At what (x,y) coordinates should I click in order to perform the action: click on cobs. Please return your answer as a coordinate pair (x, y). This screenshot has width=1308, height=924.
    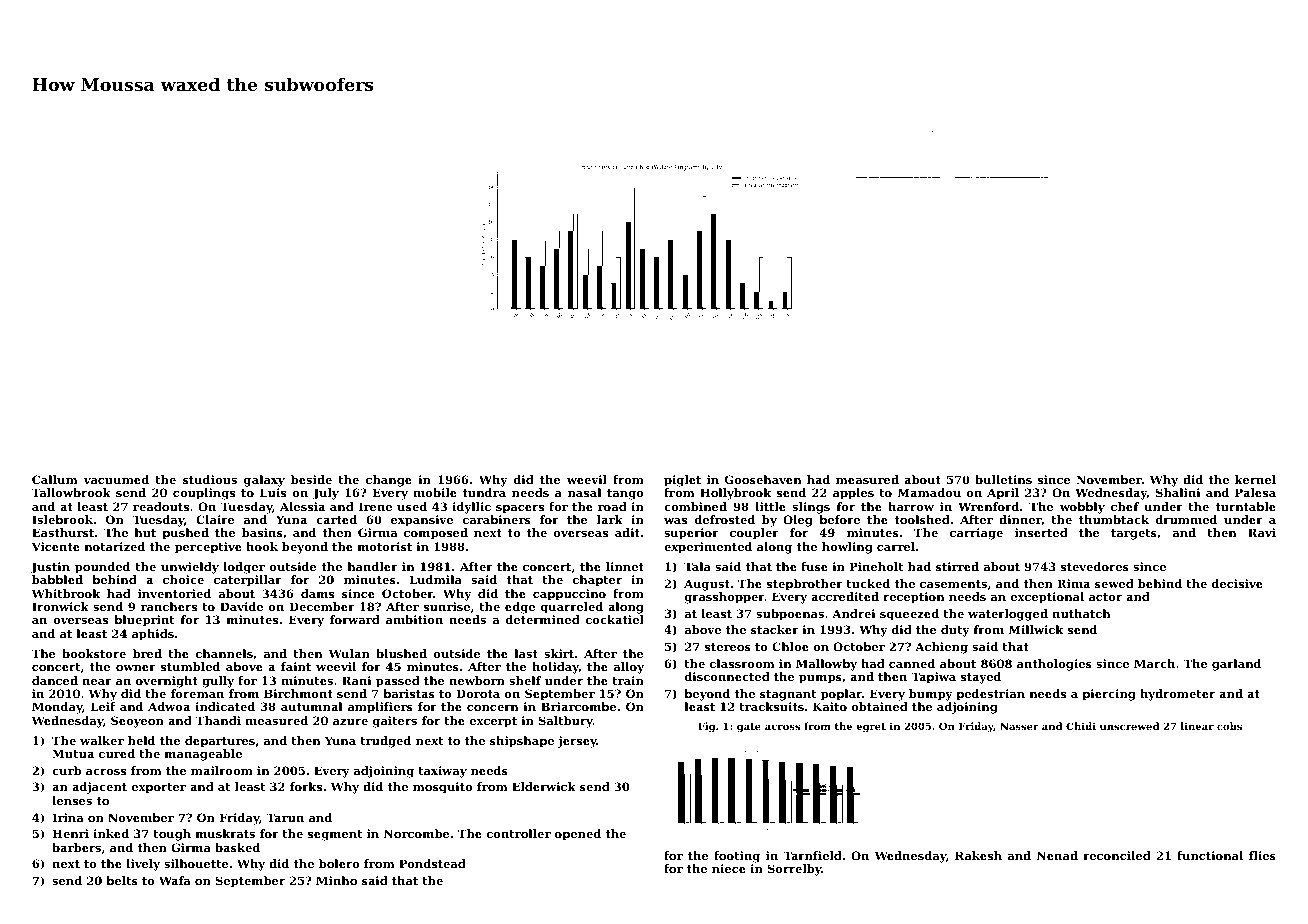
    Looking at the image, I should click on (1229, 726).
